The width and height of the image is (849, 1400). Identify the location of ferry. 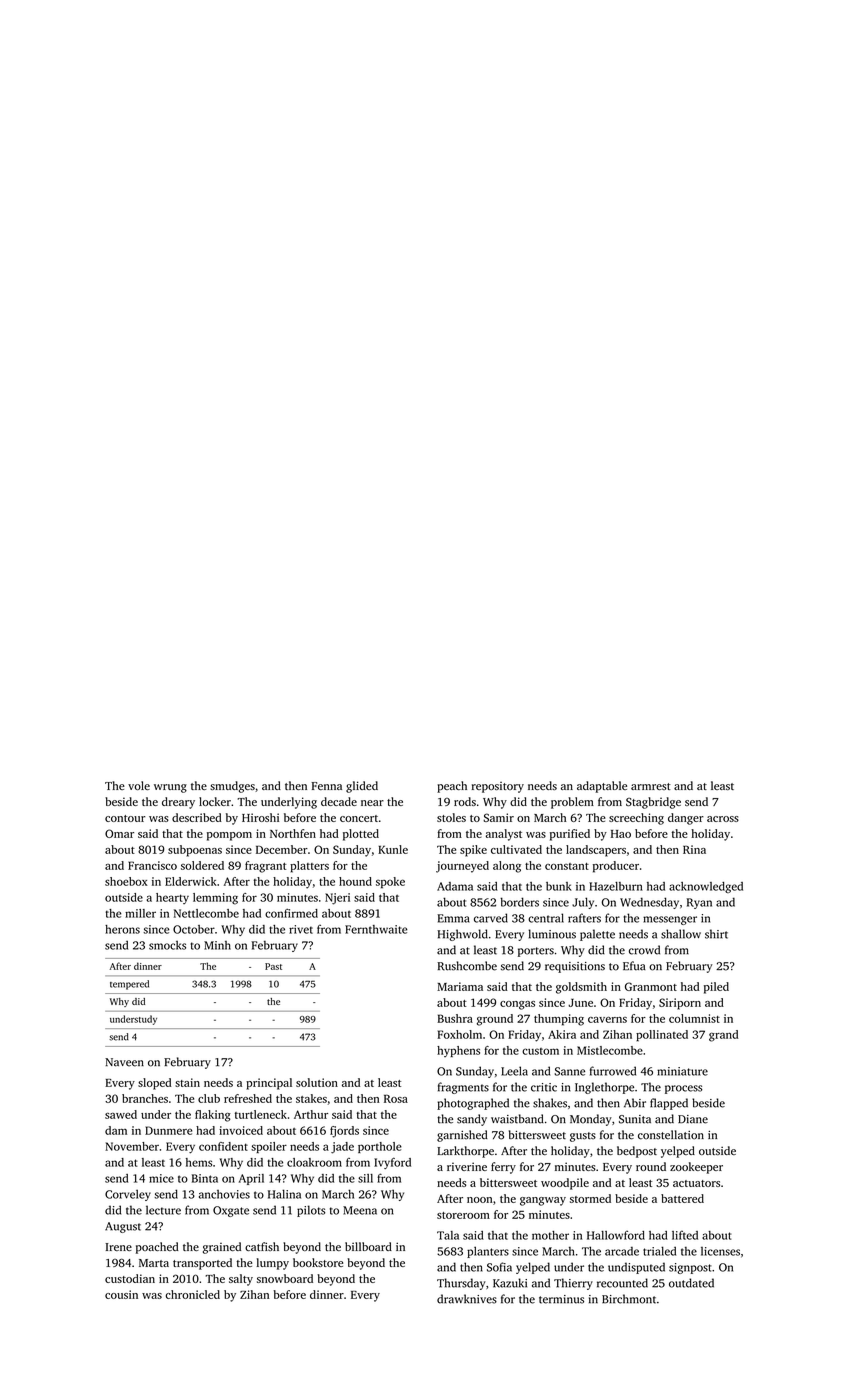
(503, 1168).
